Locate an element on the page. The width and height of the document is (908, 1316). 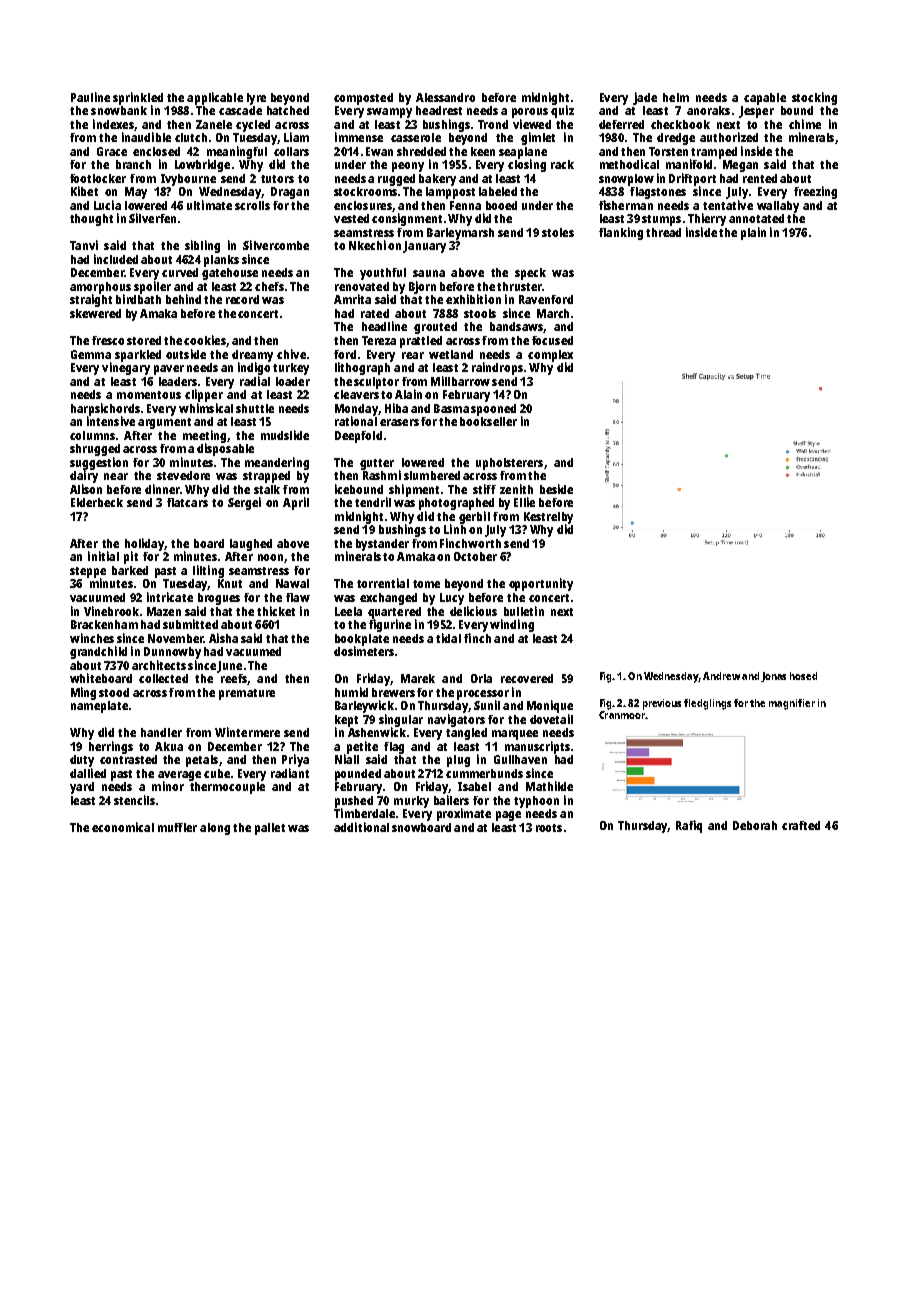
sprinkled is located at coordinates (138, 98).
